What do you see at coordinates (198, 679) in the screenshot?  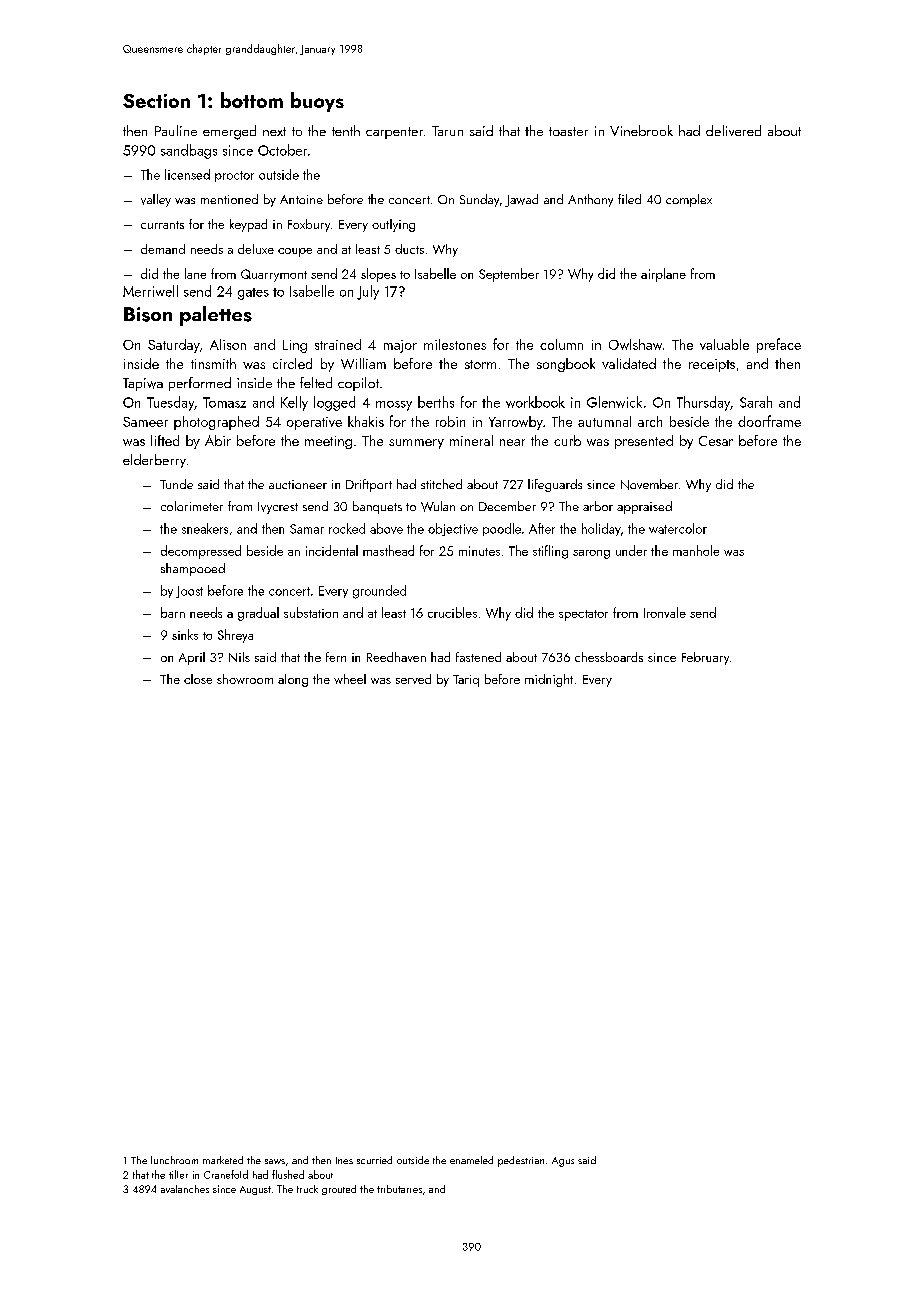 I see `close` at bounding box center [198, 679].
